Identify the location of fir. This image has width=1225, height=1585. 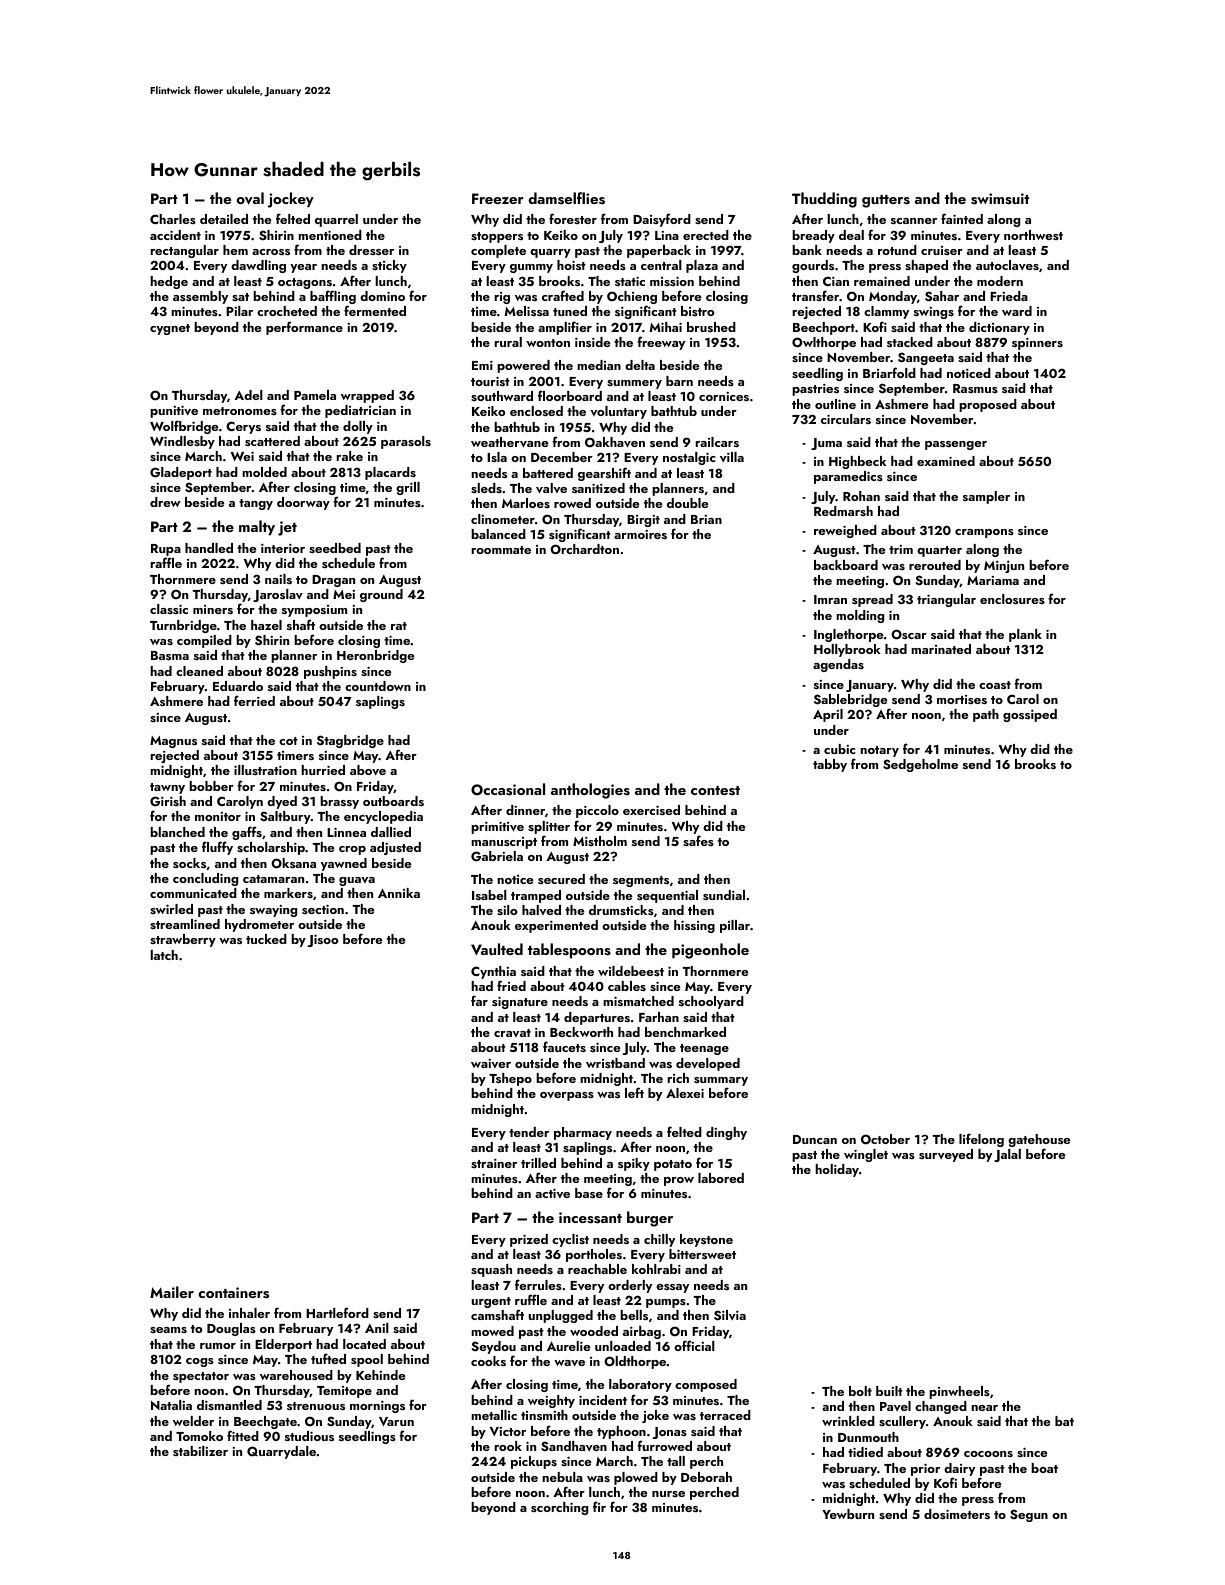
(599, 1506).
